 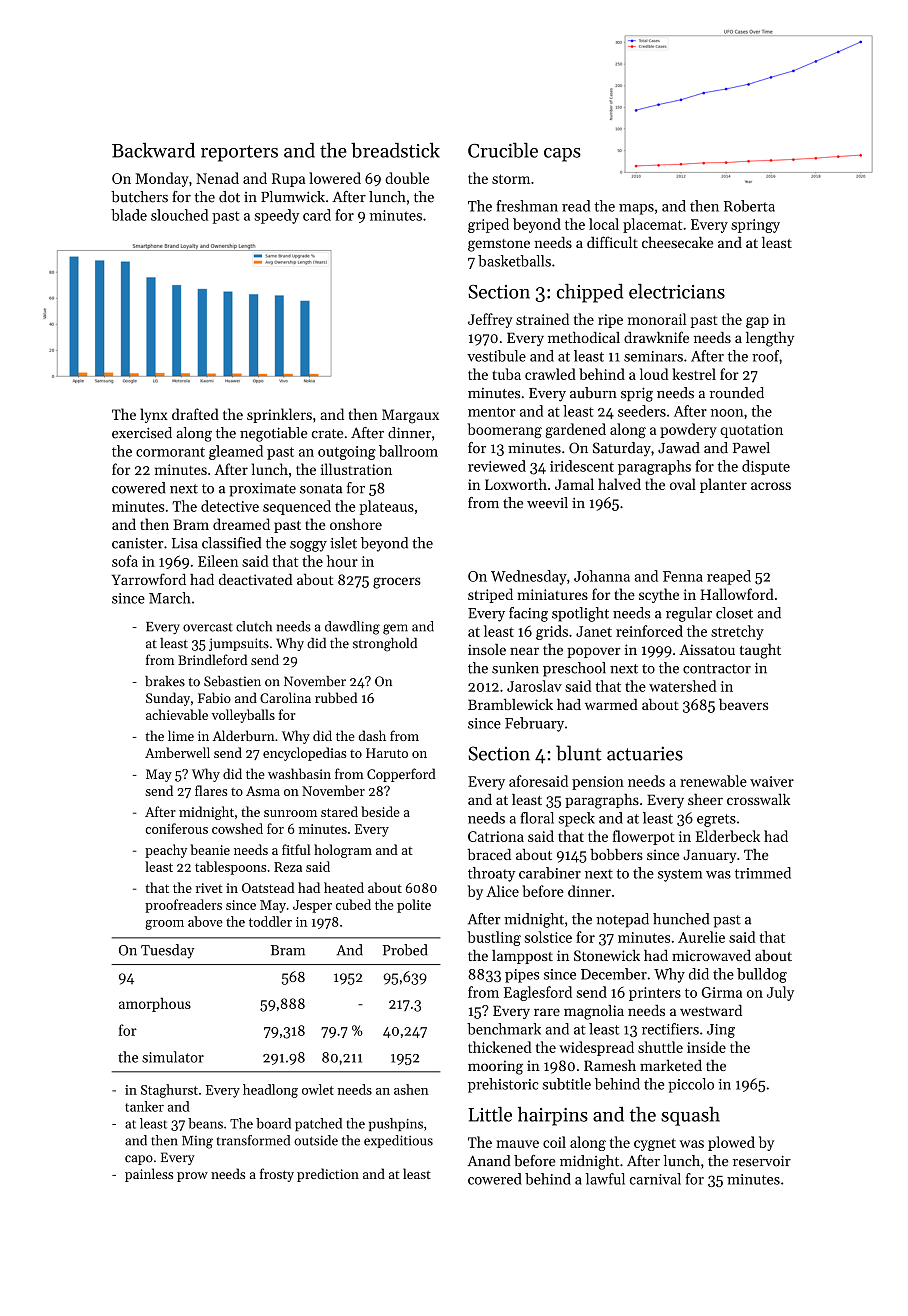 I want to click on gap, so click(x=757, y=322).
